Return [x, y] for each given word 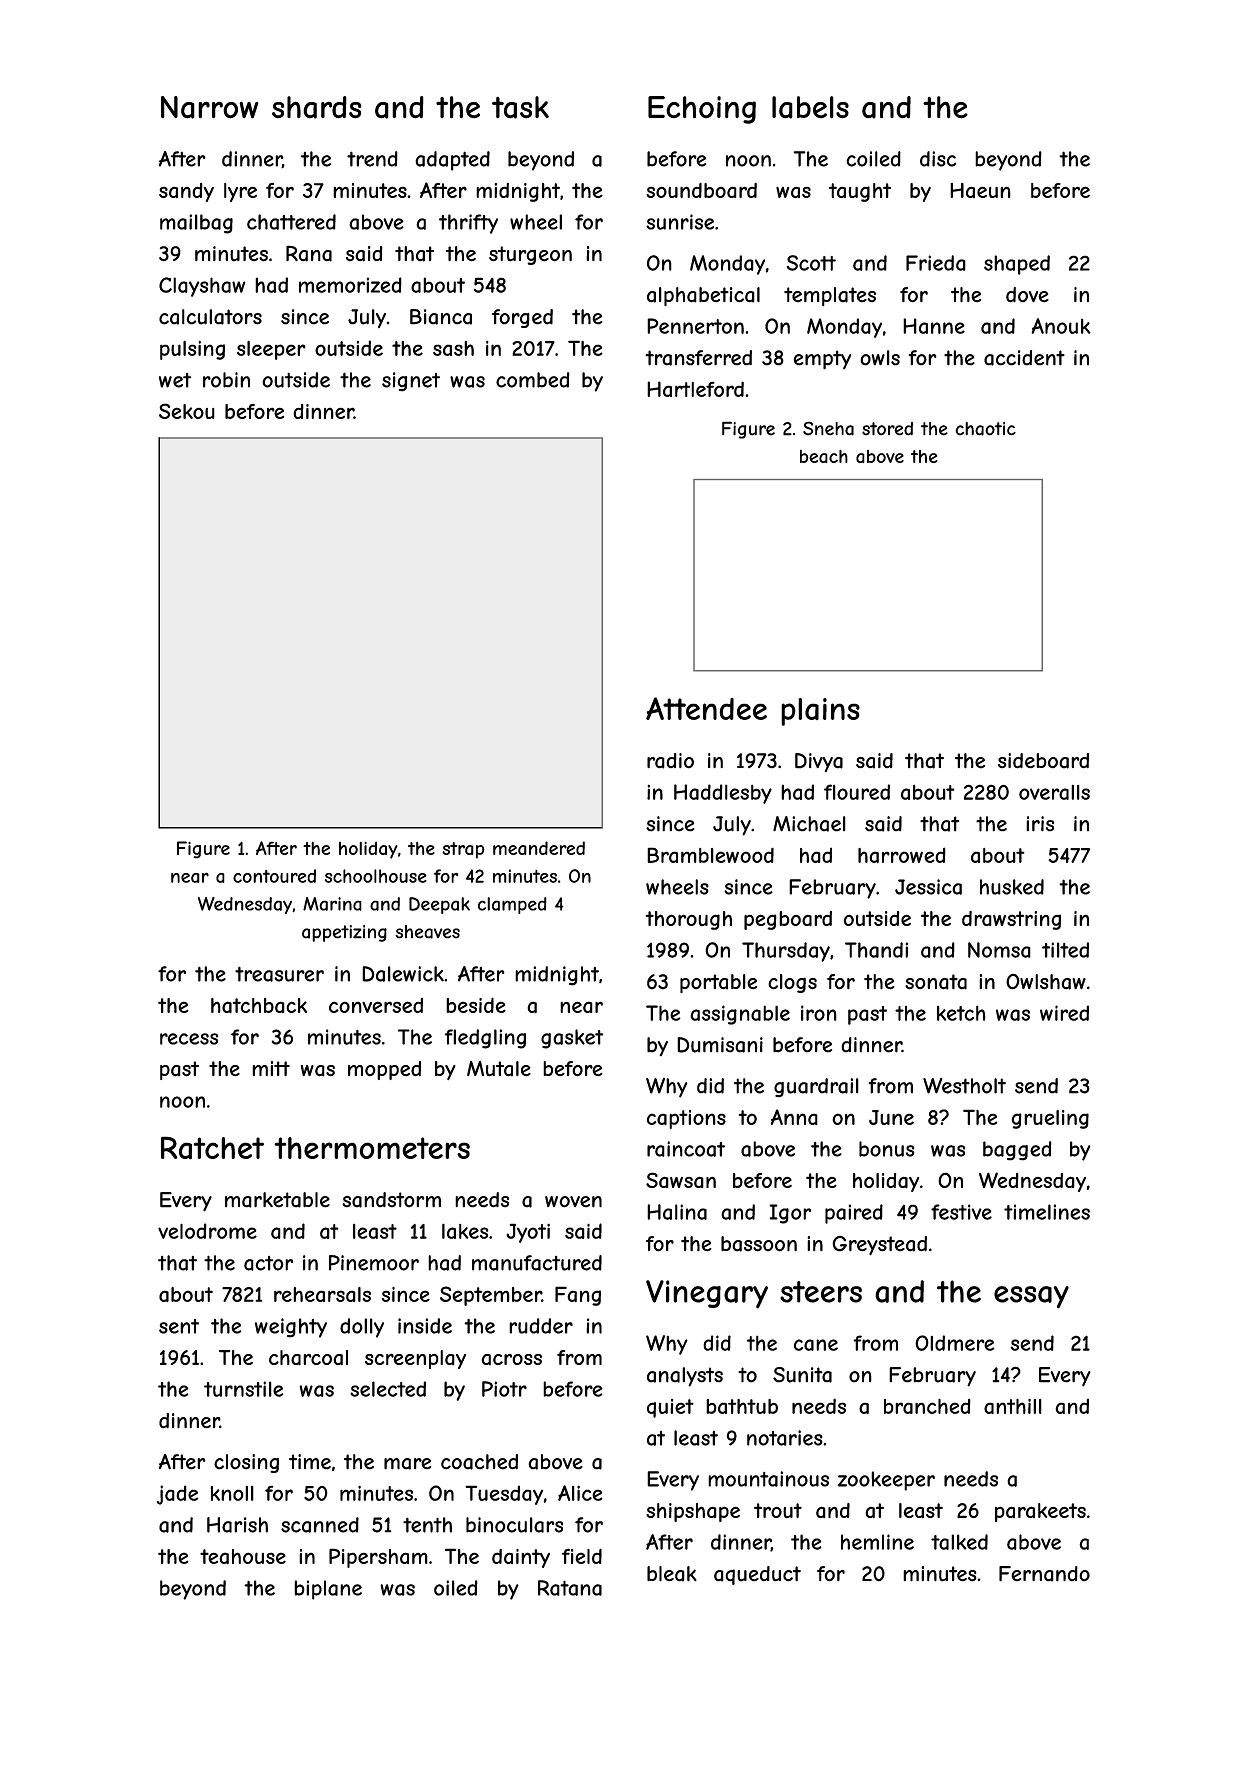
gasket [572, 1039]
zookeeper [886, 1481]
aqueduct [757, 1575]
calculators [210, 317]
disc [938, 159]
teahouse [243, 1557]
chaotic [985, 429]
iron [819, 1013]
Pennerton [695, 326]
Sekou [187, 411]
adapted [452, 161]
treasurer [279, 974]
